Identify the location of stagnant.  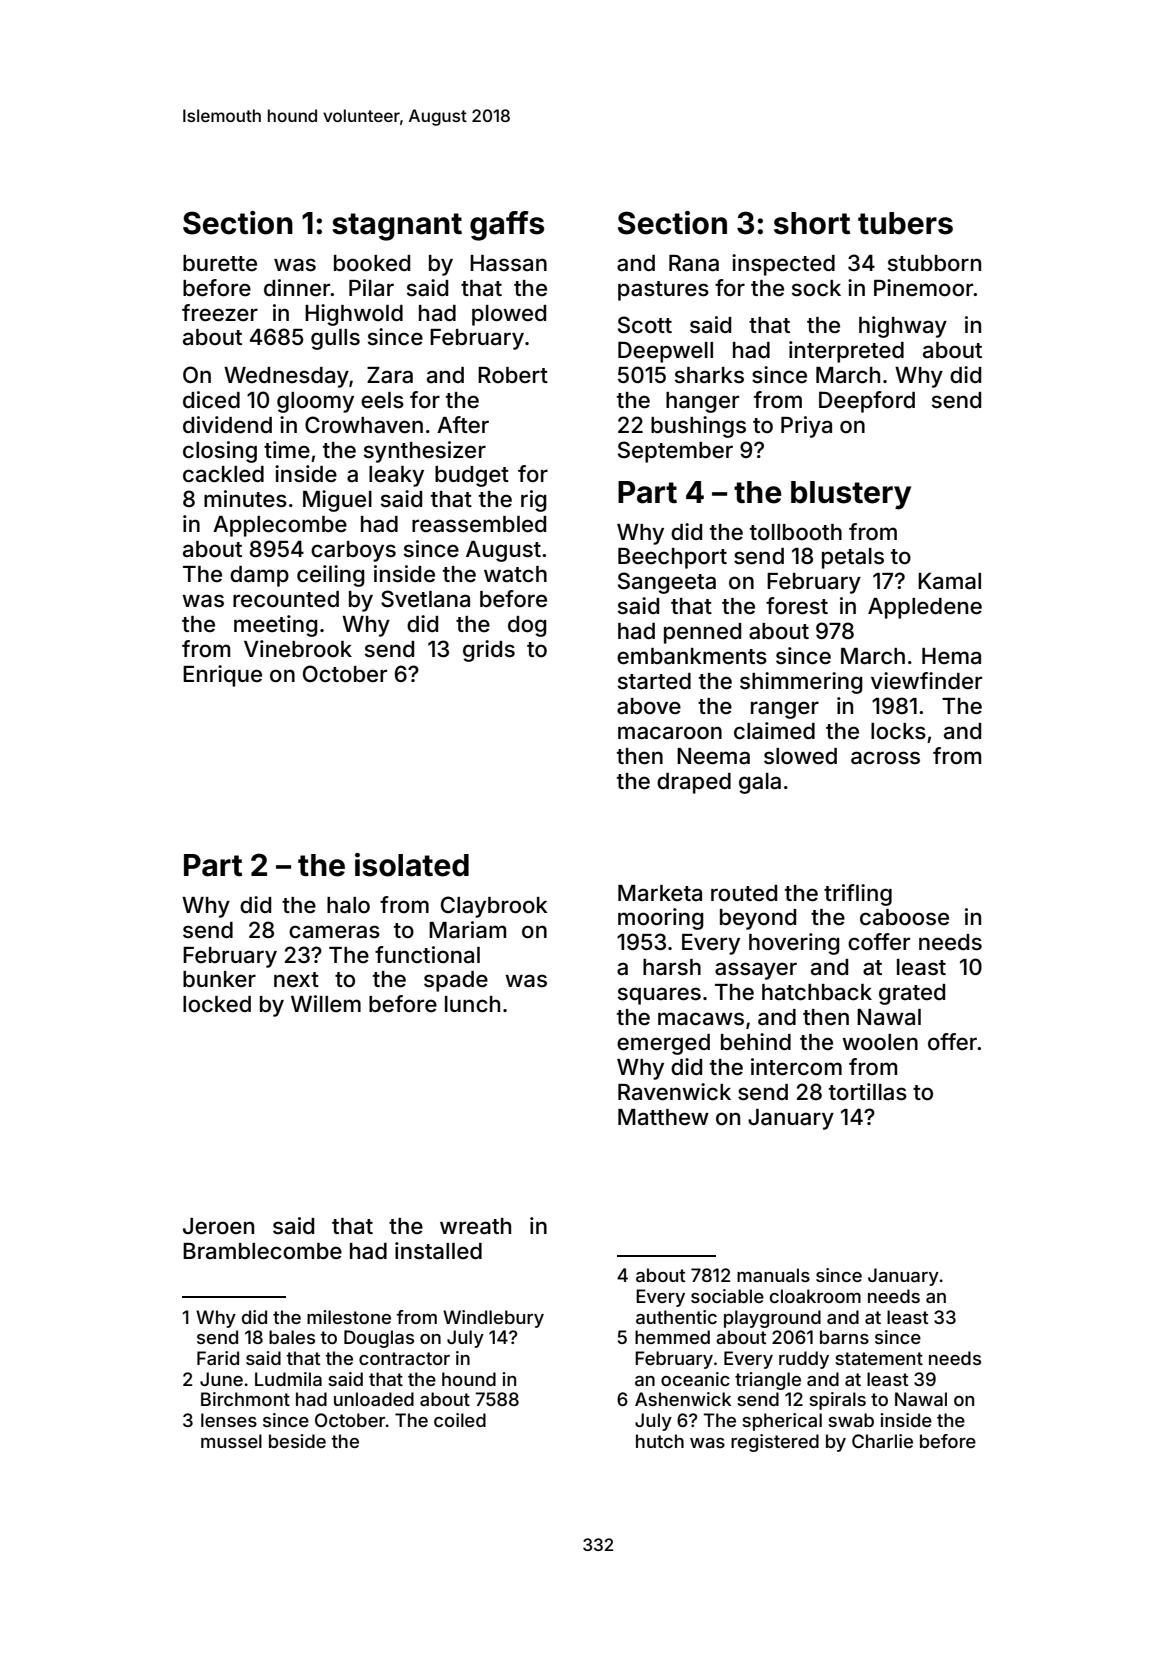
(397, 227).
